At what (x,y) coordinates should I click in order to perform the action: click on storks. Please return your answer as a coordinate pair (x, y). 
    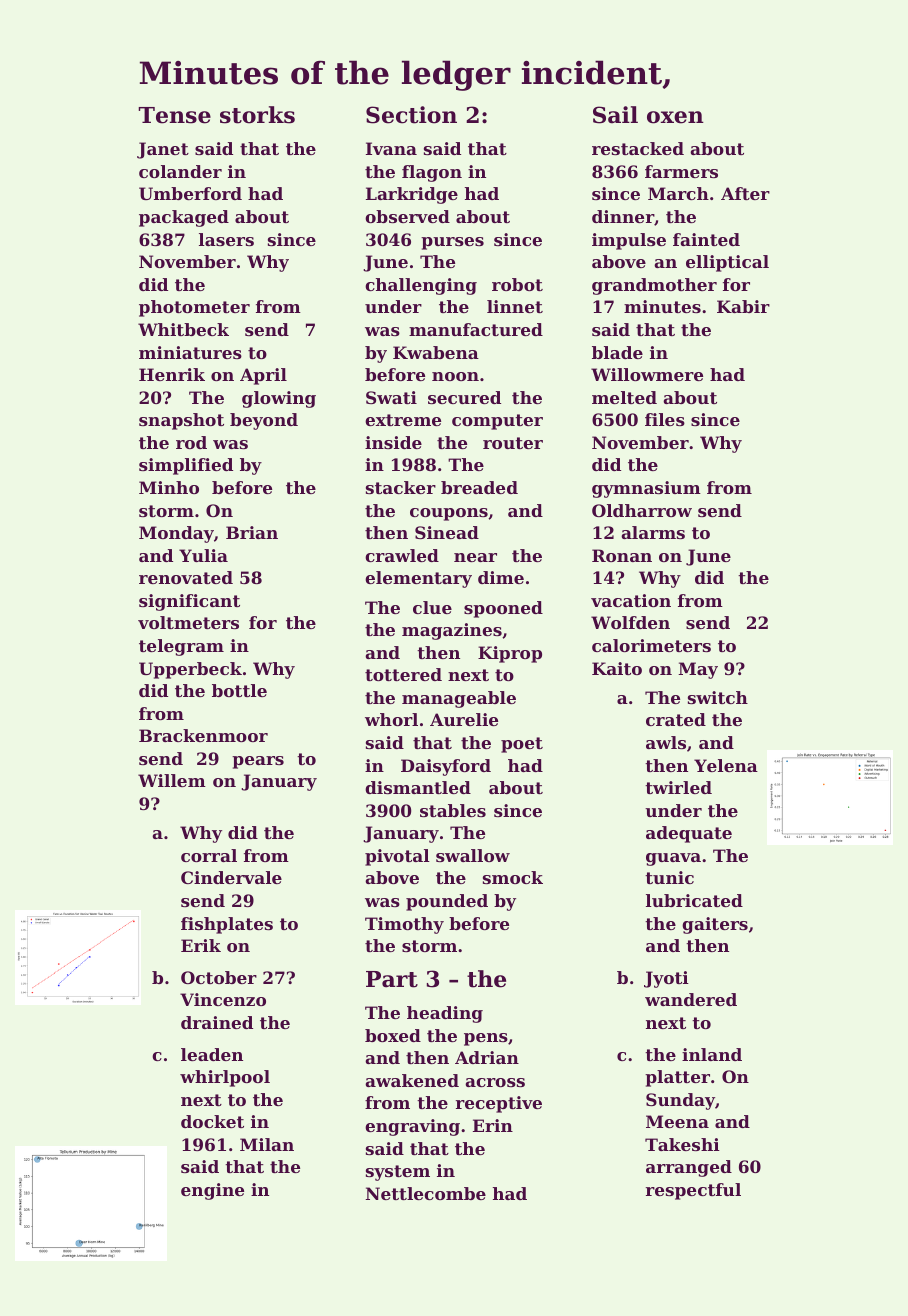
    Looking at the image, I should click on (257, 115).
